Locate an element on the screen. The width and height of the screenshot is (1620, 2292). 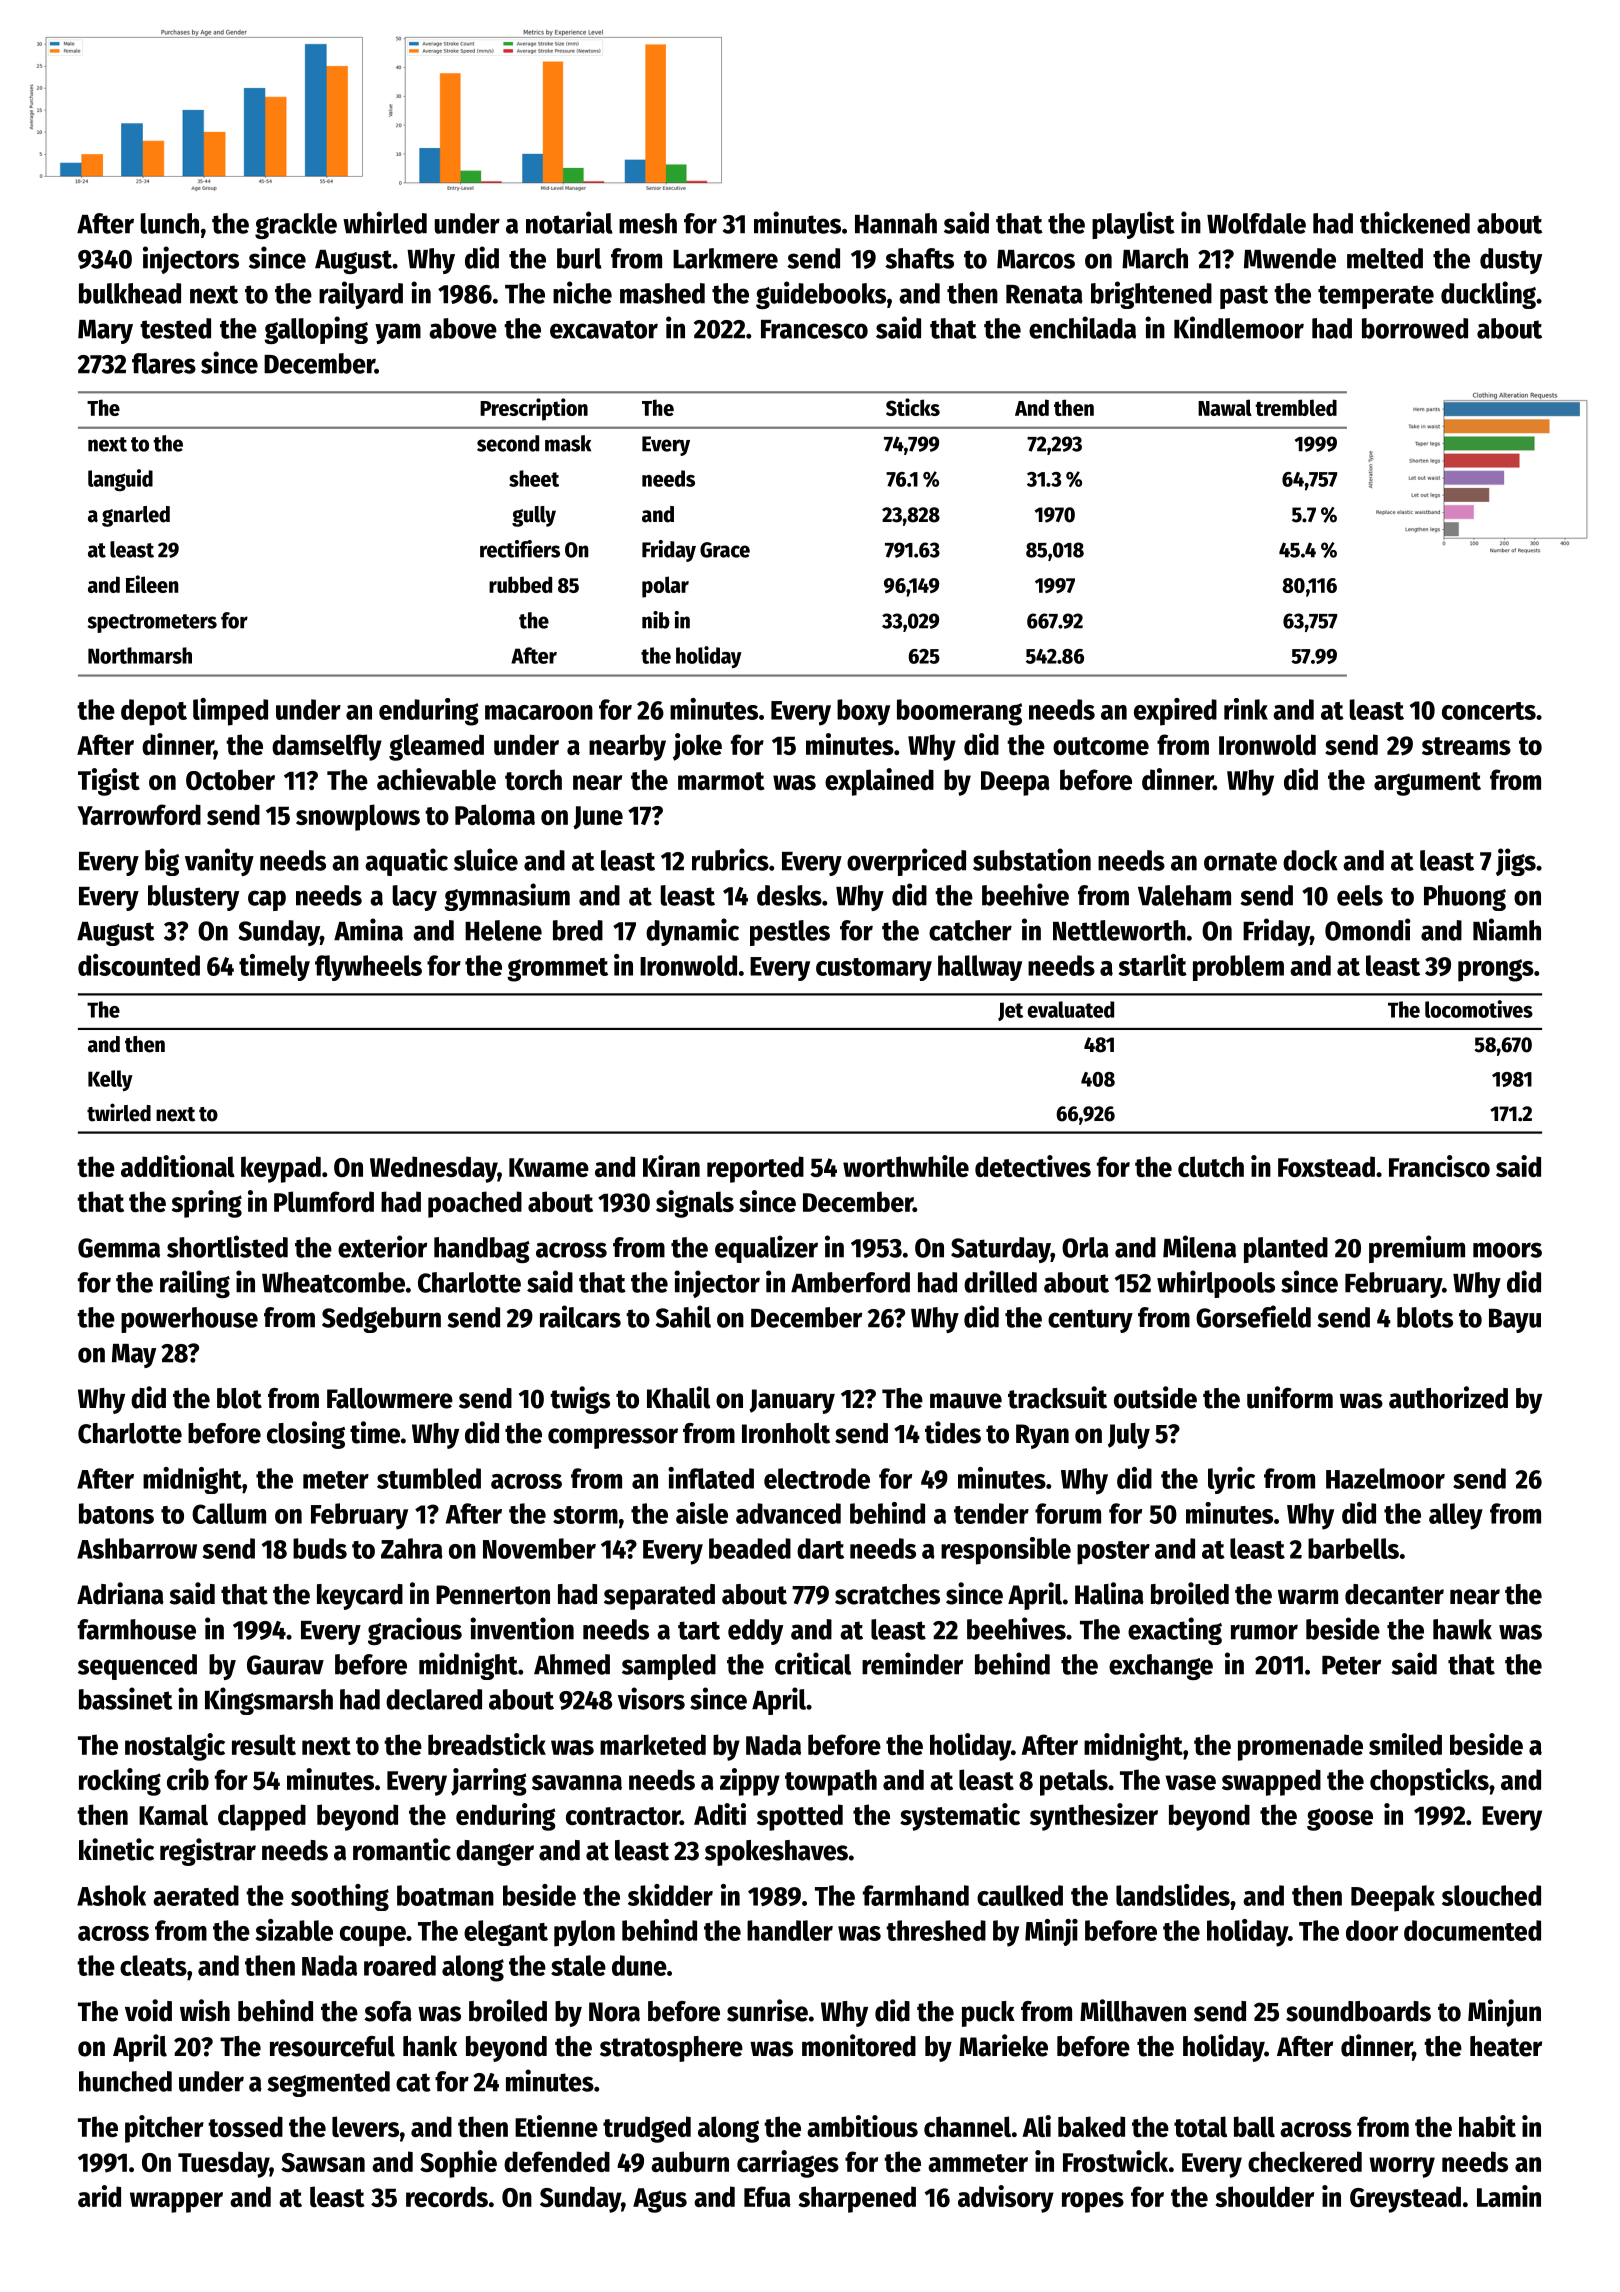
monitored is located at coordinates (859, 2045).
